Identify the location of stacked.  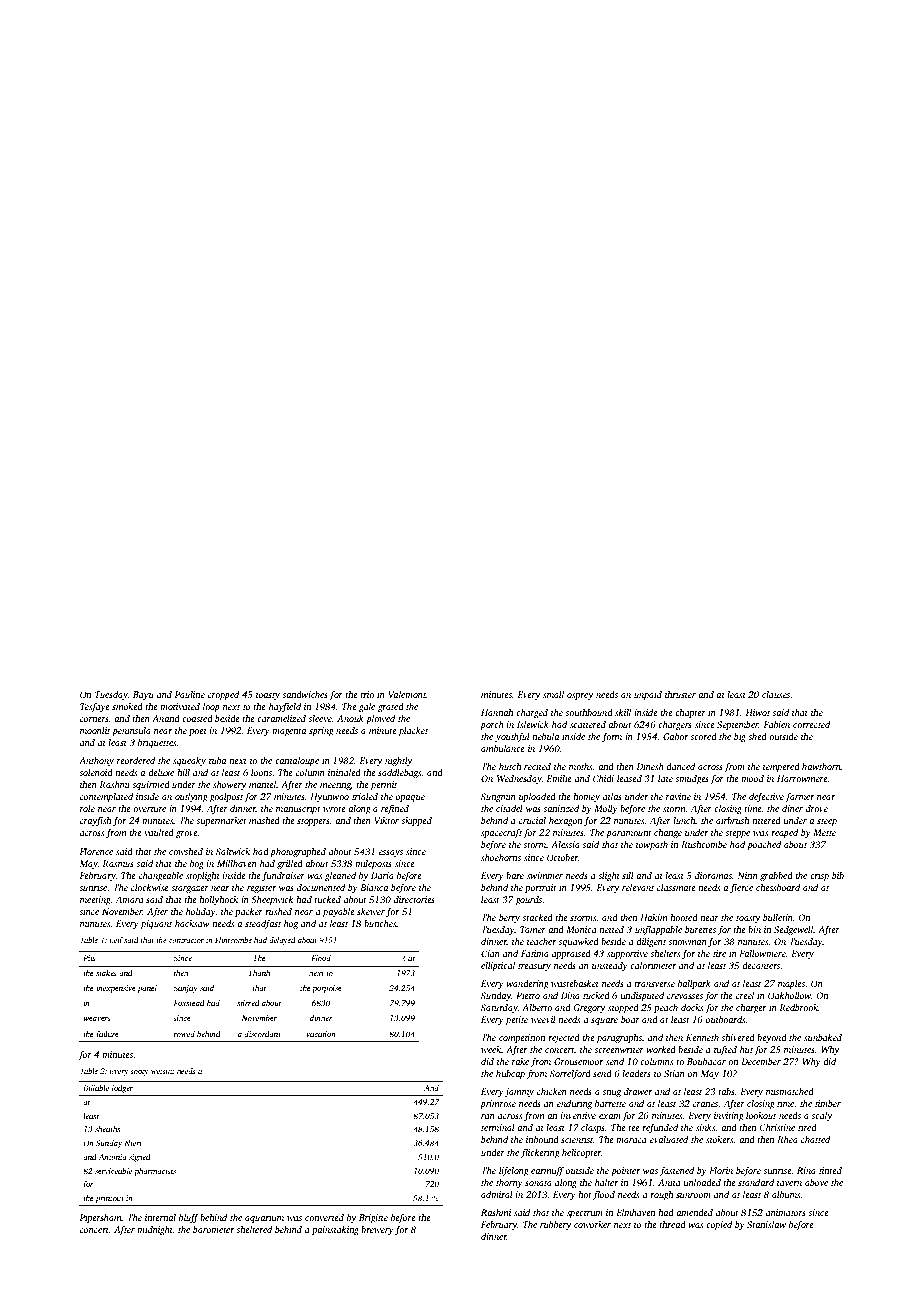
(537, 917).
